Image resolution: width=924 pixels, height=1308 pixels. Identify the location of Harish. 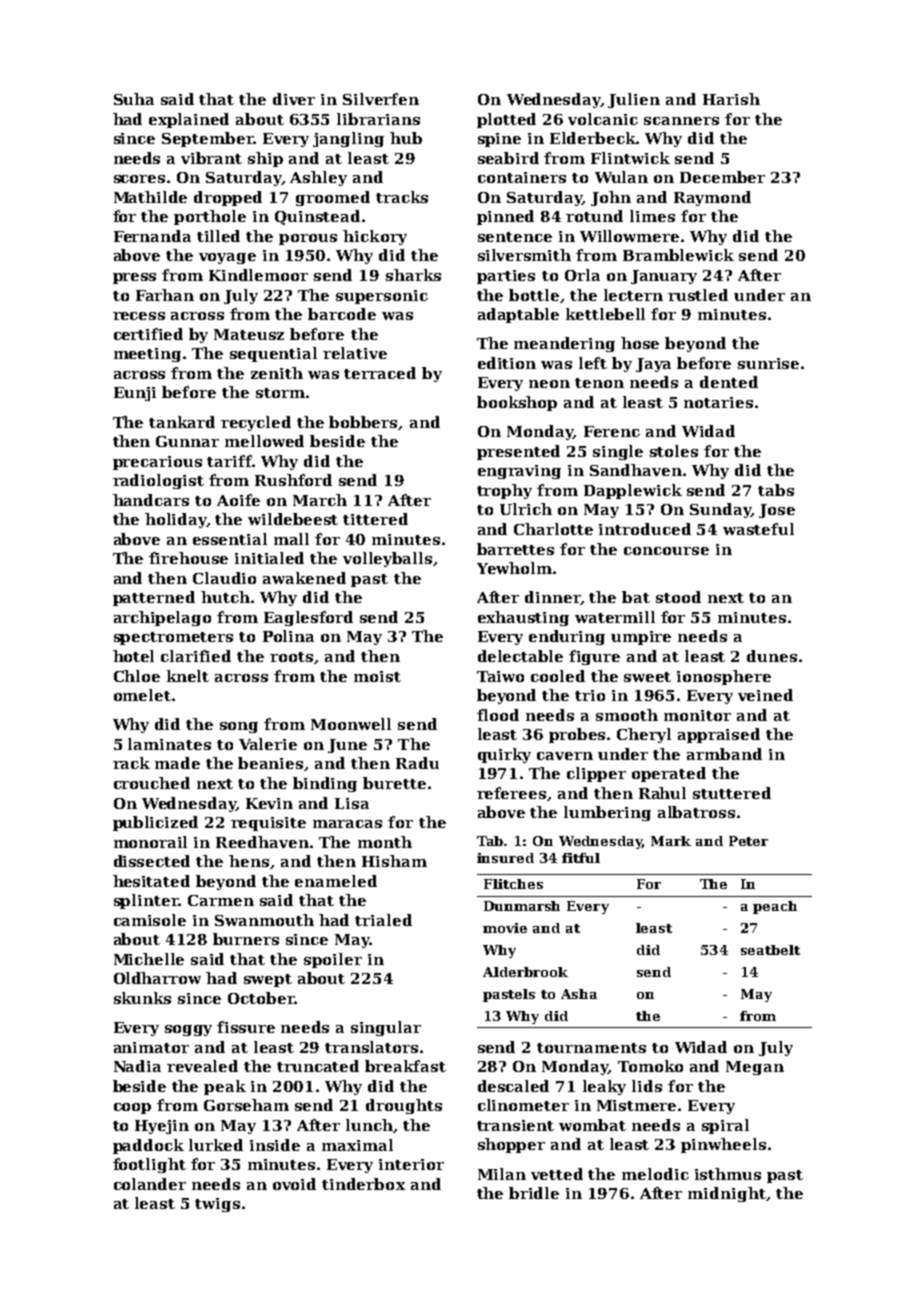
(731, 99).
